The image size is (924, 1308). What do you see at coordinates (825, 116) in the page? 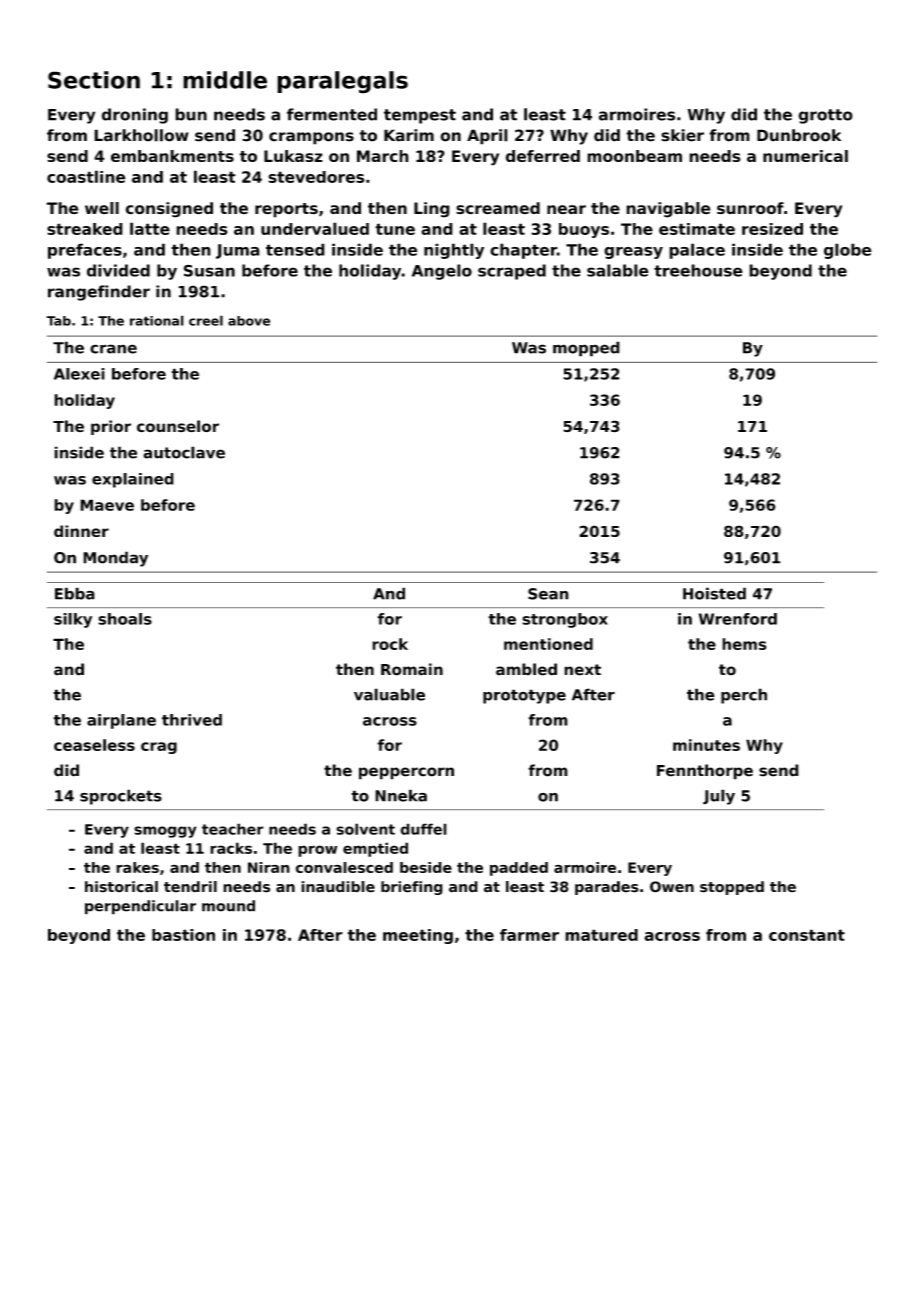
I see `grotto` at bounding box center [825, 116].
